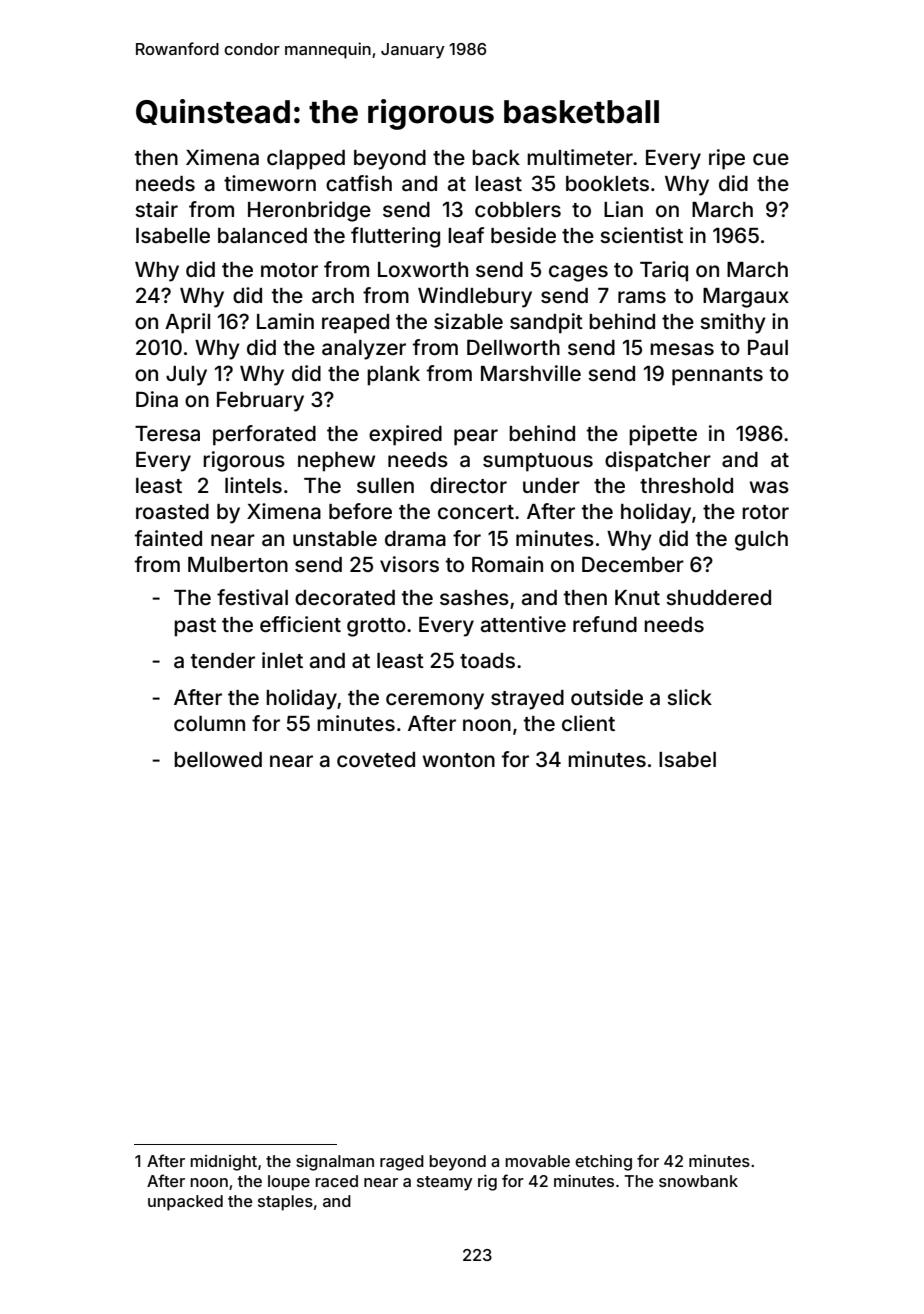 This image has height=1314, width=924. I want to click on sullen, so click(385, 485).
